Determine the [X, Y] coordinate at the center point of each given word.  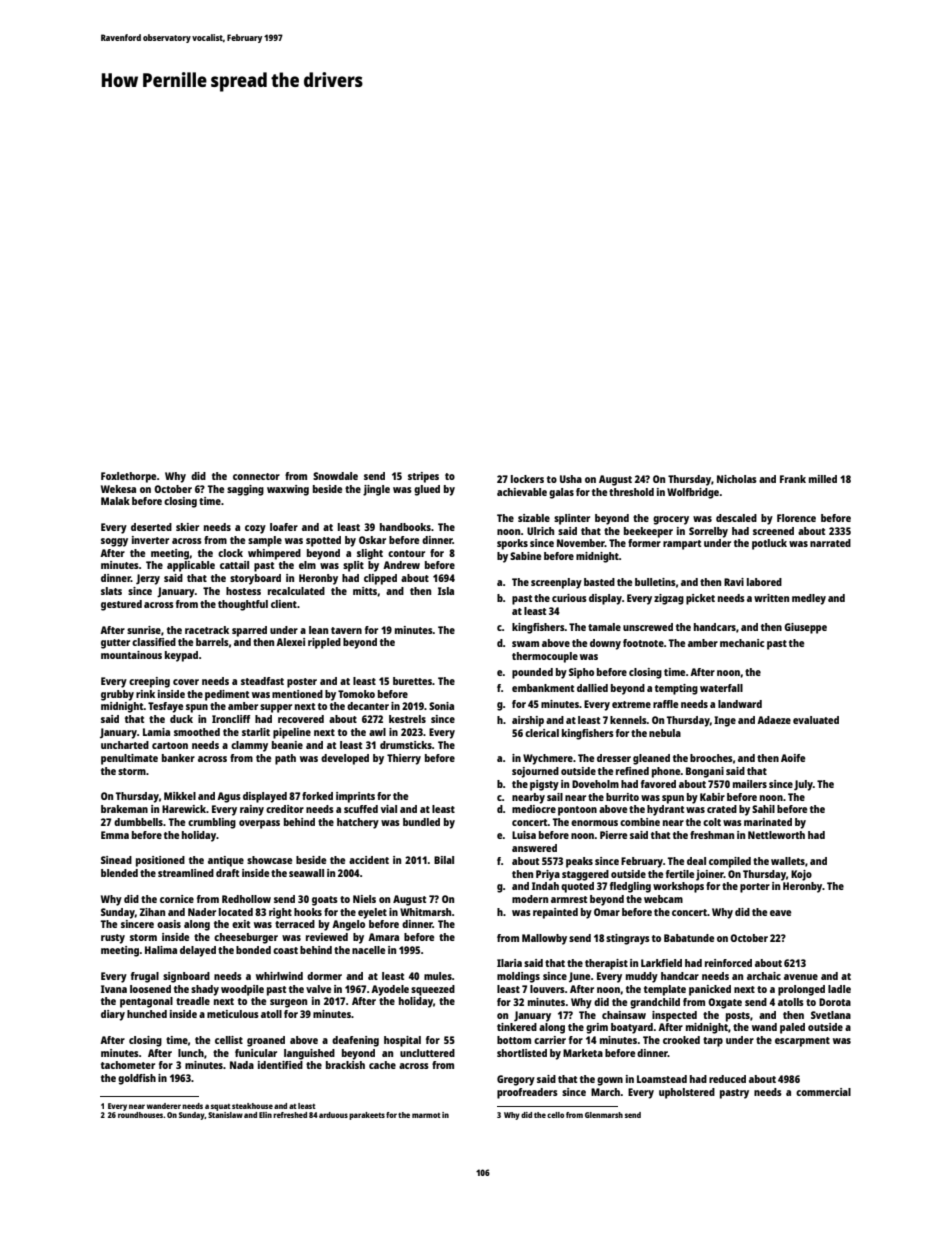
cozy [255, 529]
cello [555, 1115]
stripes [423, 477]
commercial [823, 1092]
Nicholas [737, 479]
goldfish [137, 1079]
